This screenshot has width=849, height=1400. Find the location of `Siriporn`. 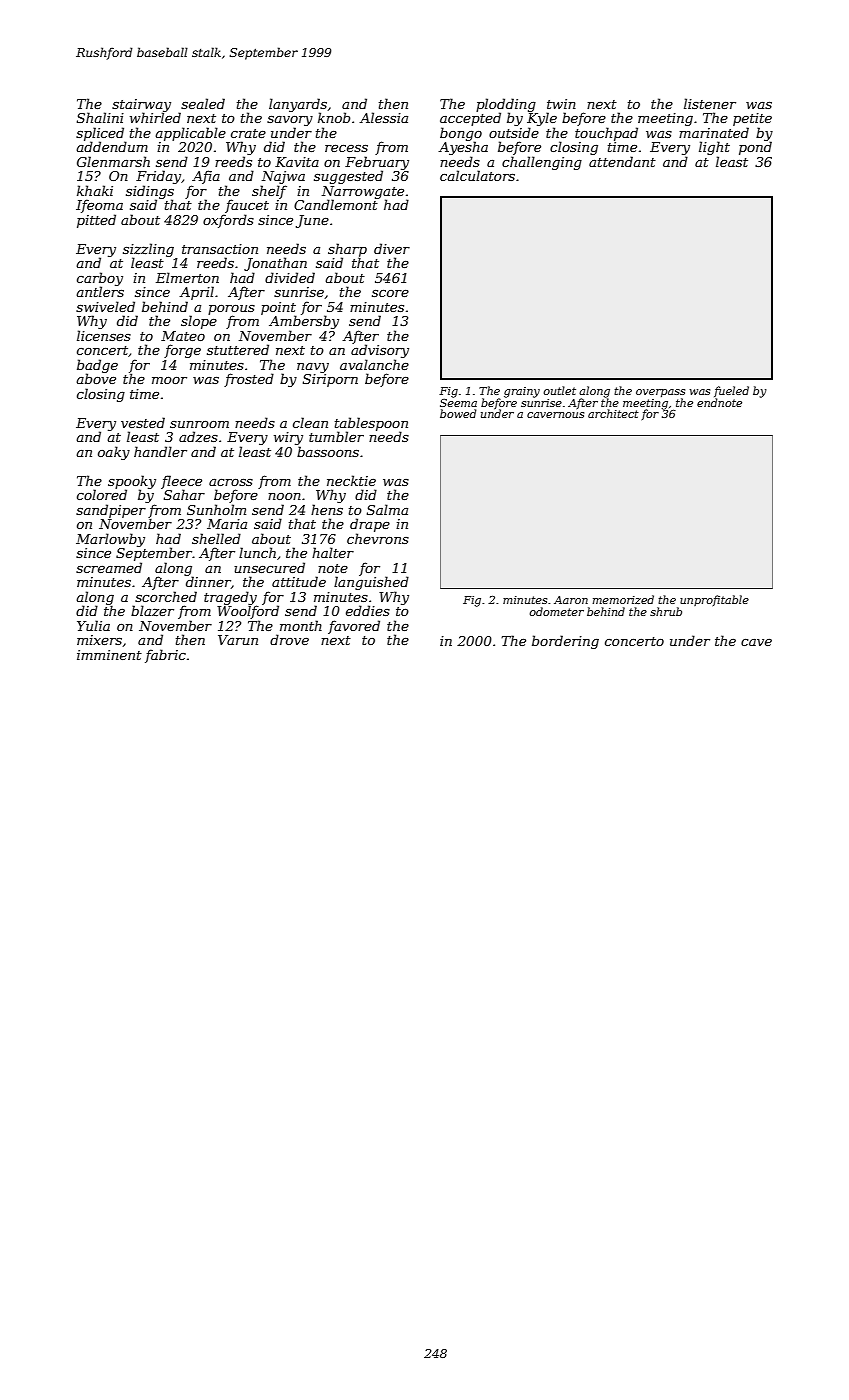

Siriporn is located at coordinates (330, 380).
